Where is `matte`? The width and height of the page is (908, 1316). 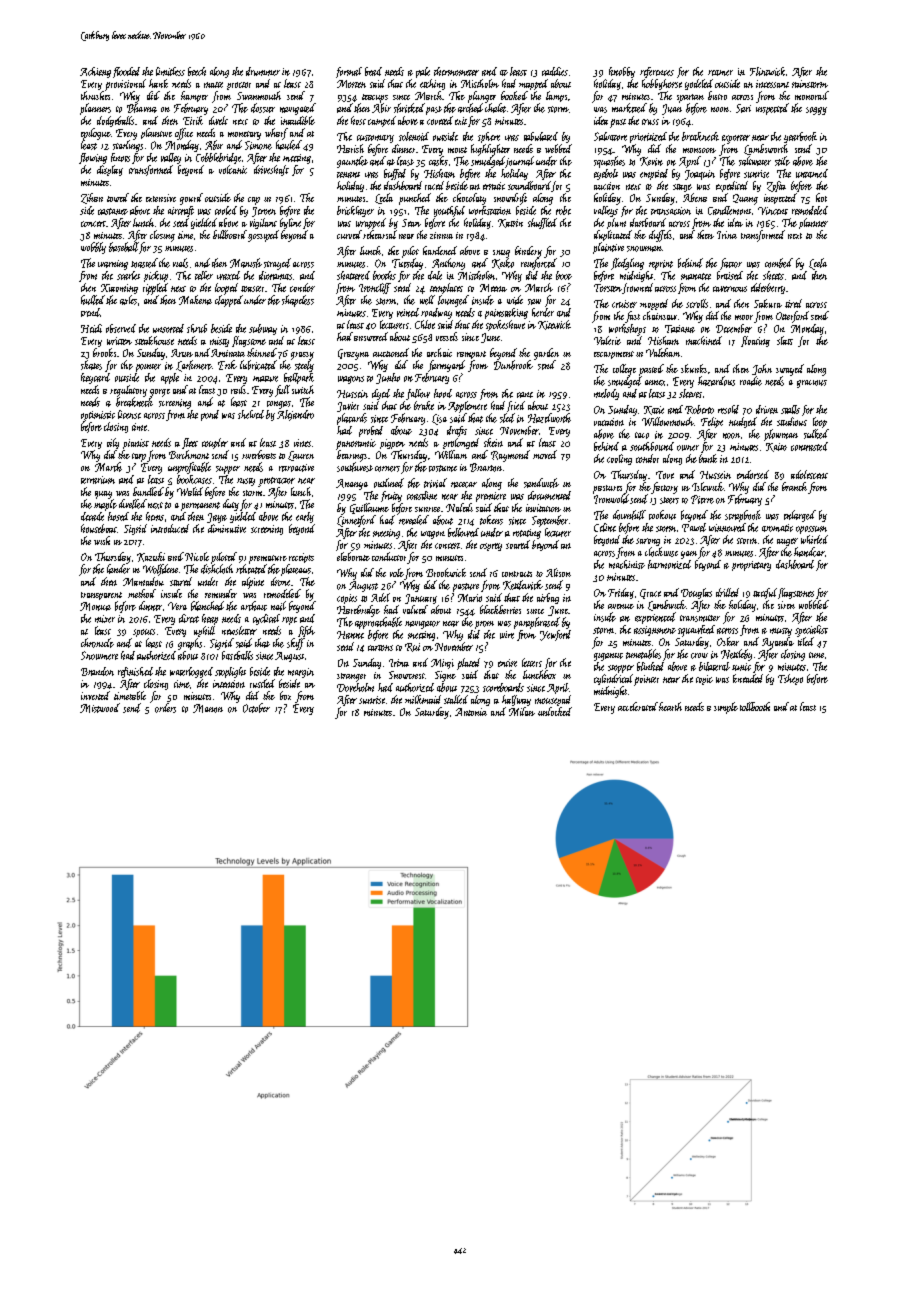 matte is located at coordinates (213, 85).
